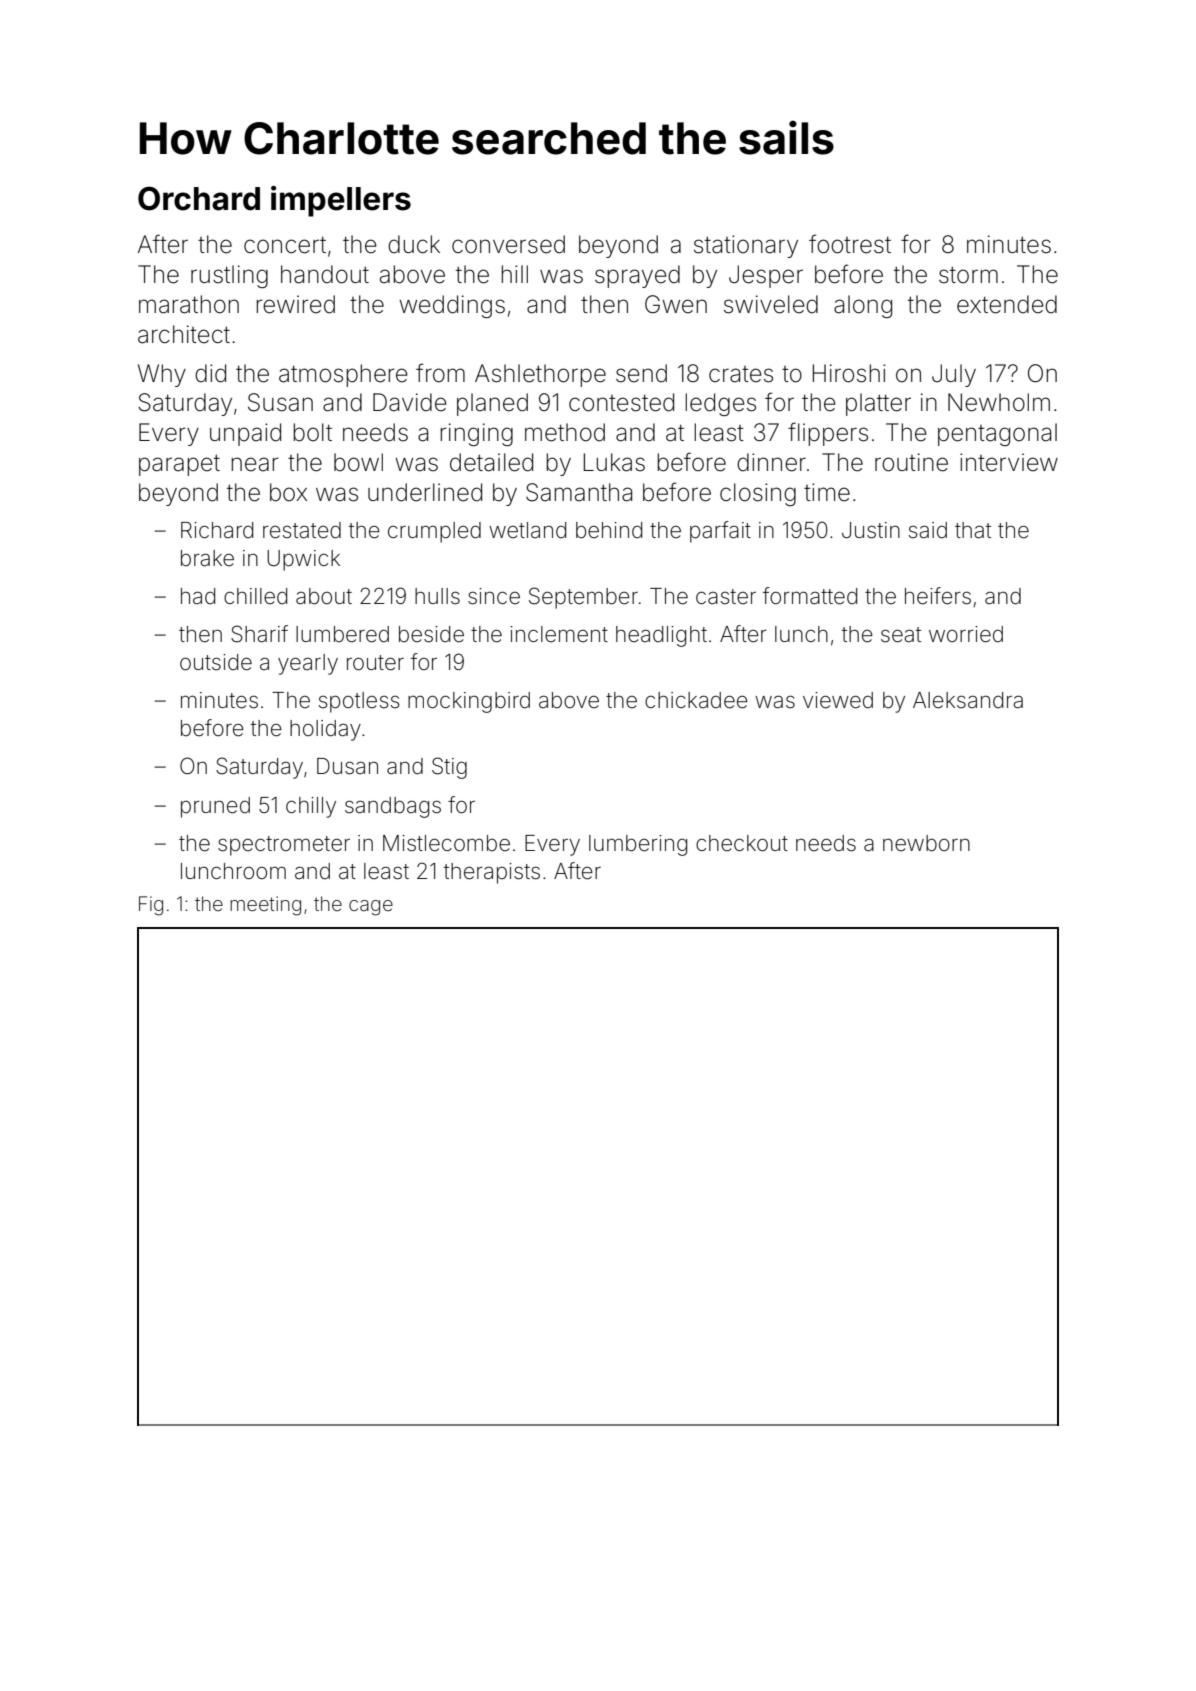 Image resolution: width=1196 pixels, height=1691 pixels. What do you see at coordinates (265, 906) in the document?
I see `meeting` at bounding box center [265, 906].
